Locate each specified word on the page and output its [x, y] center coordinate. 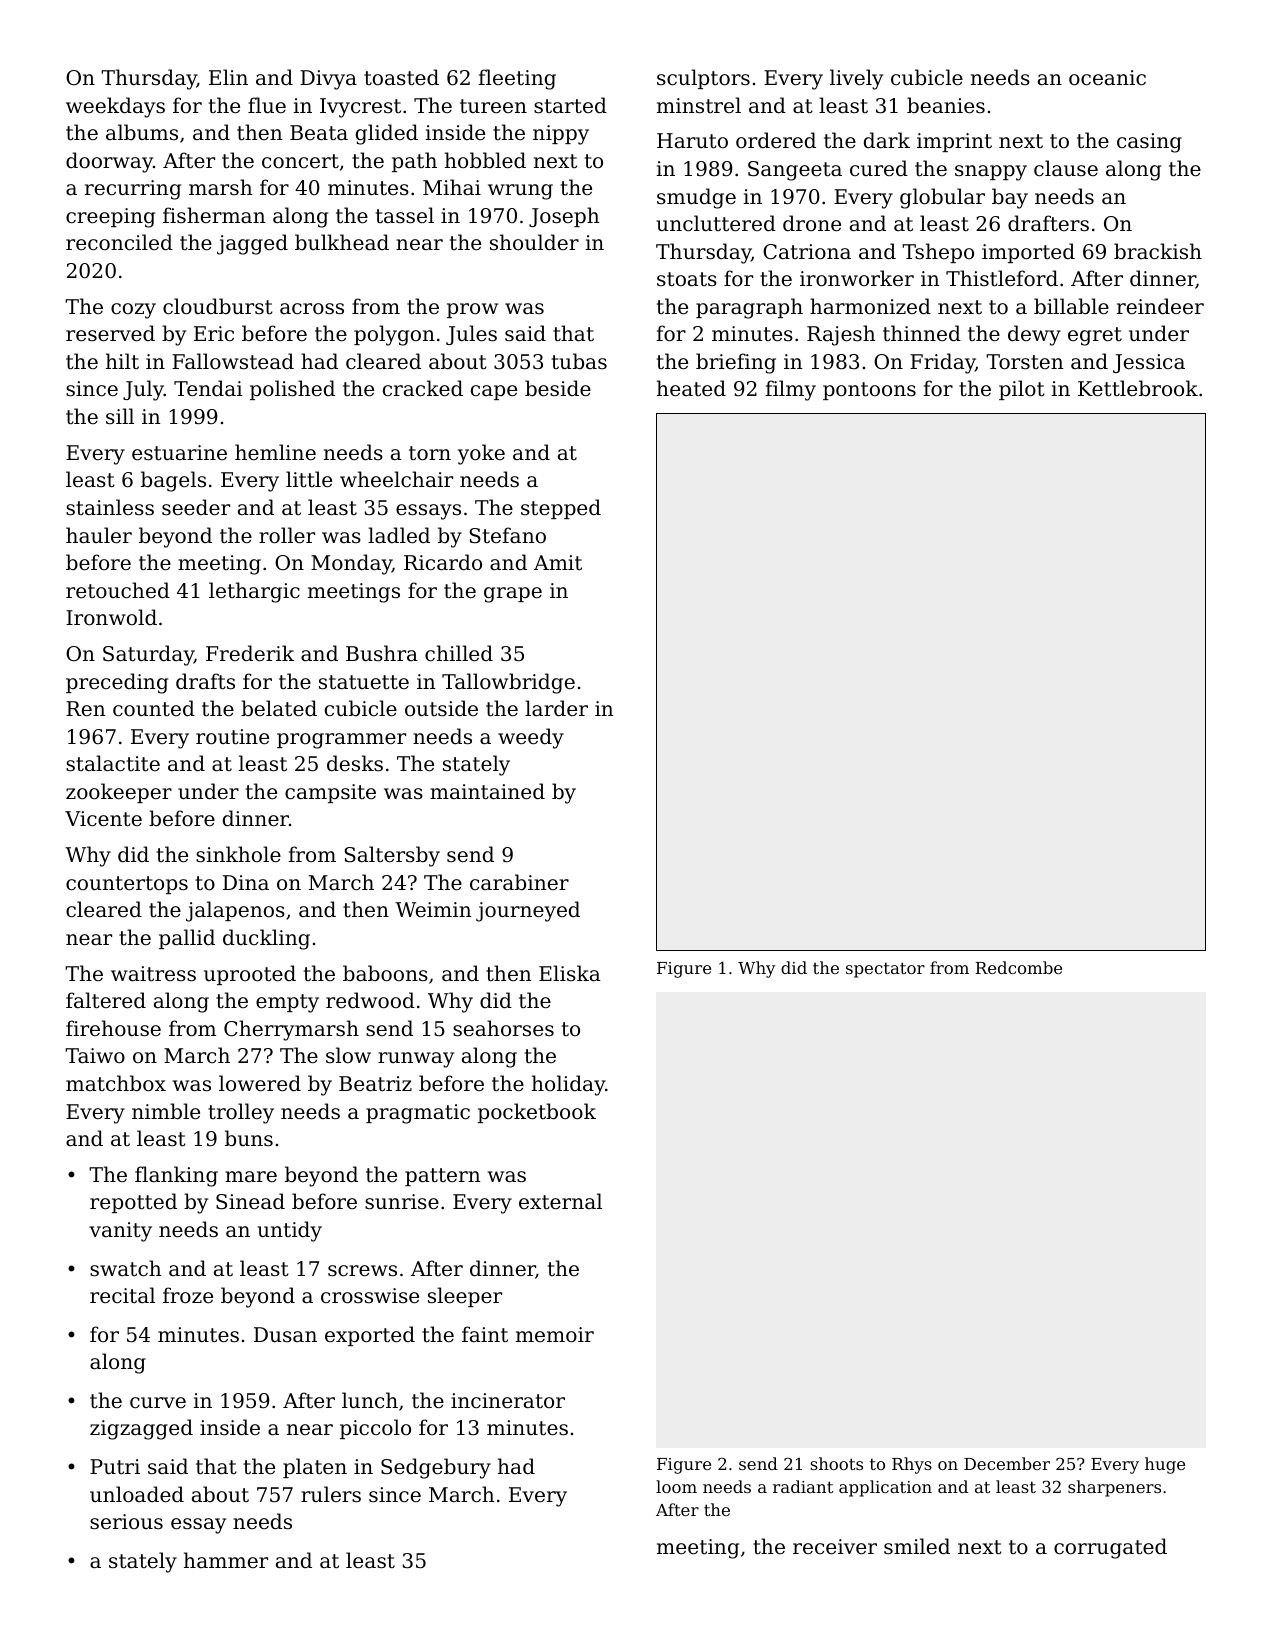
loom [676, 1486]
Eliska [570, 973]
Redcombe [1018, 967]
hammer [226, 1560]
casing [1149, 143]
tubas [579, 361]
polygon [394, 335]
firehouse [113, 1028]
